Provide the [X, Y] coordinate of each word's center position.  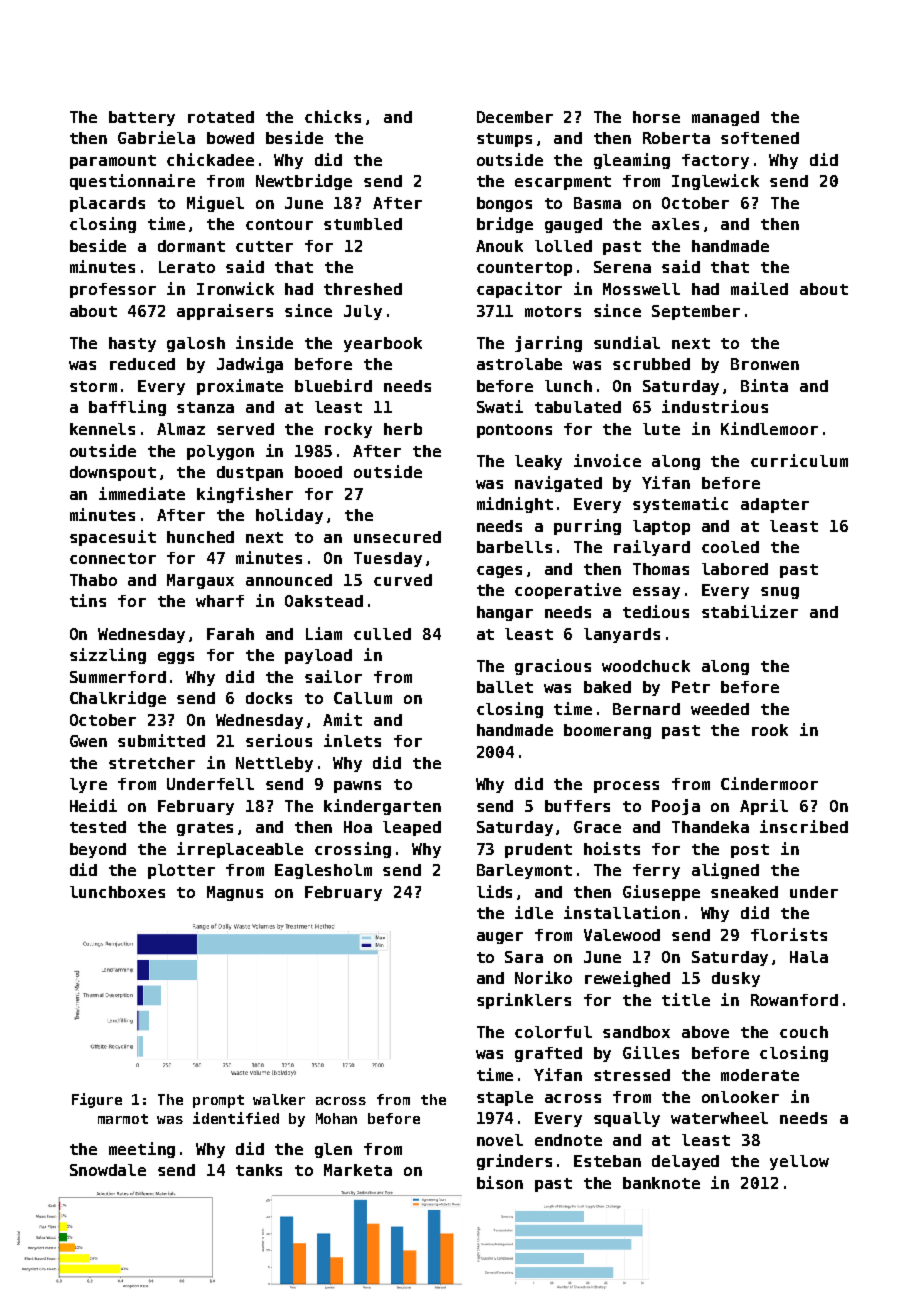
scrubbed [651, 364]
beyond [98, 850]
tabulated [578, 407]
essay [656, 593]
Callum [363, 698]
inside [264, 342]
